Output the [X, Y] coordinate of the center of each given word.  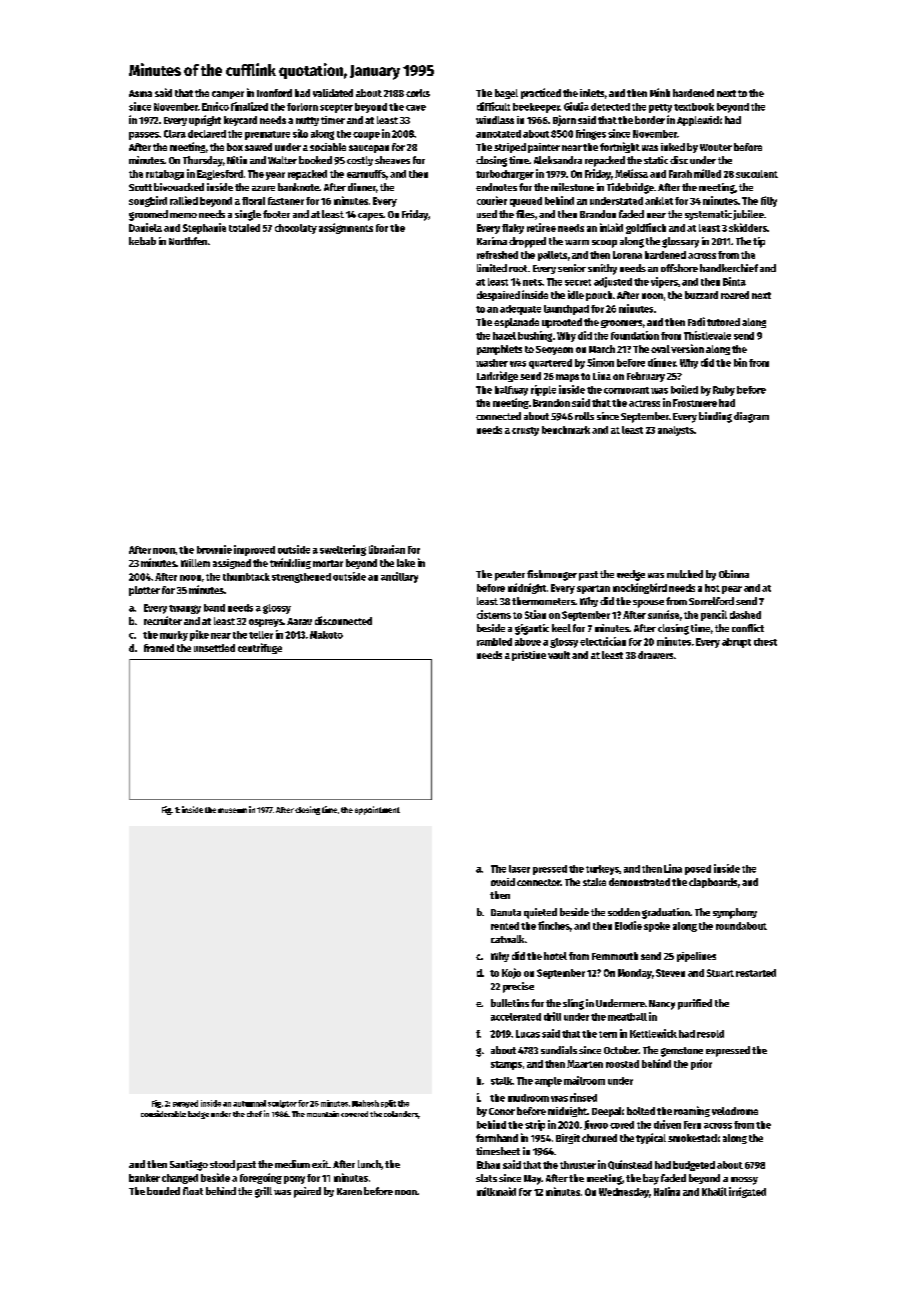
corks [418, 93]
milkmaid [496, 1191]
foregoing [261, 1178]
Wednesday [624, 1193]
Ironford [274, 93]
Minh [660, 92]
